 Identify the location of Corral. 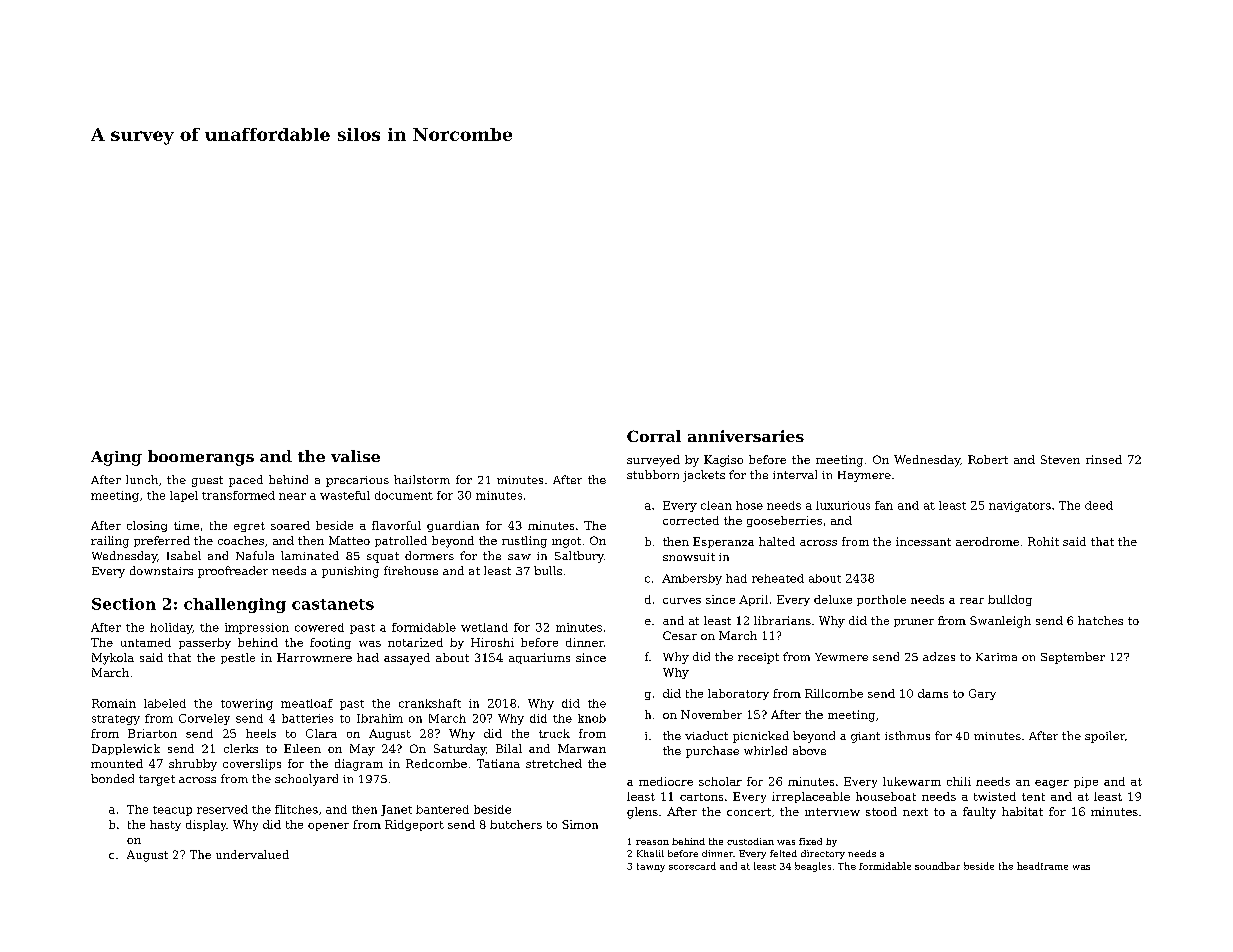
(654, 436).
